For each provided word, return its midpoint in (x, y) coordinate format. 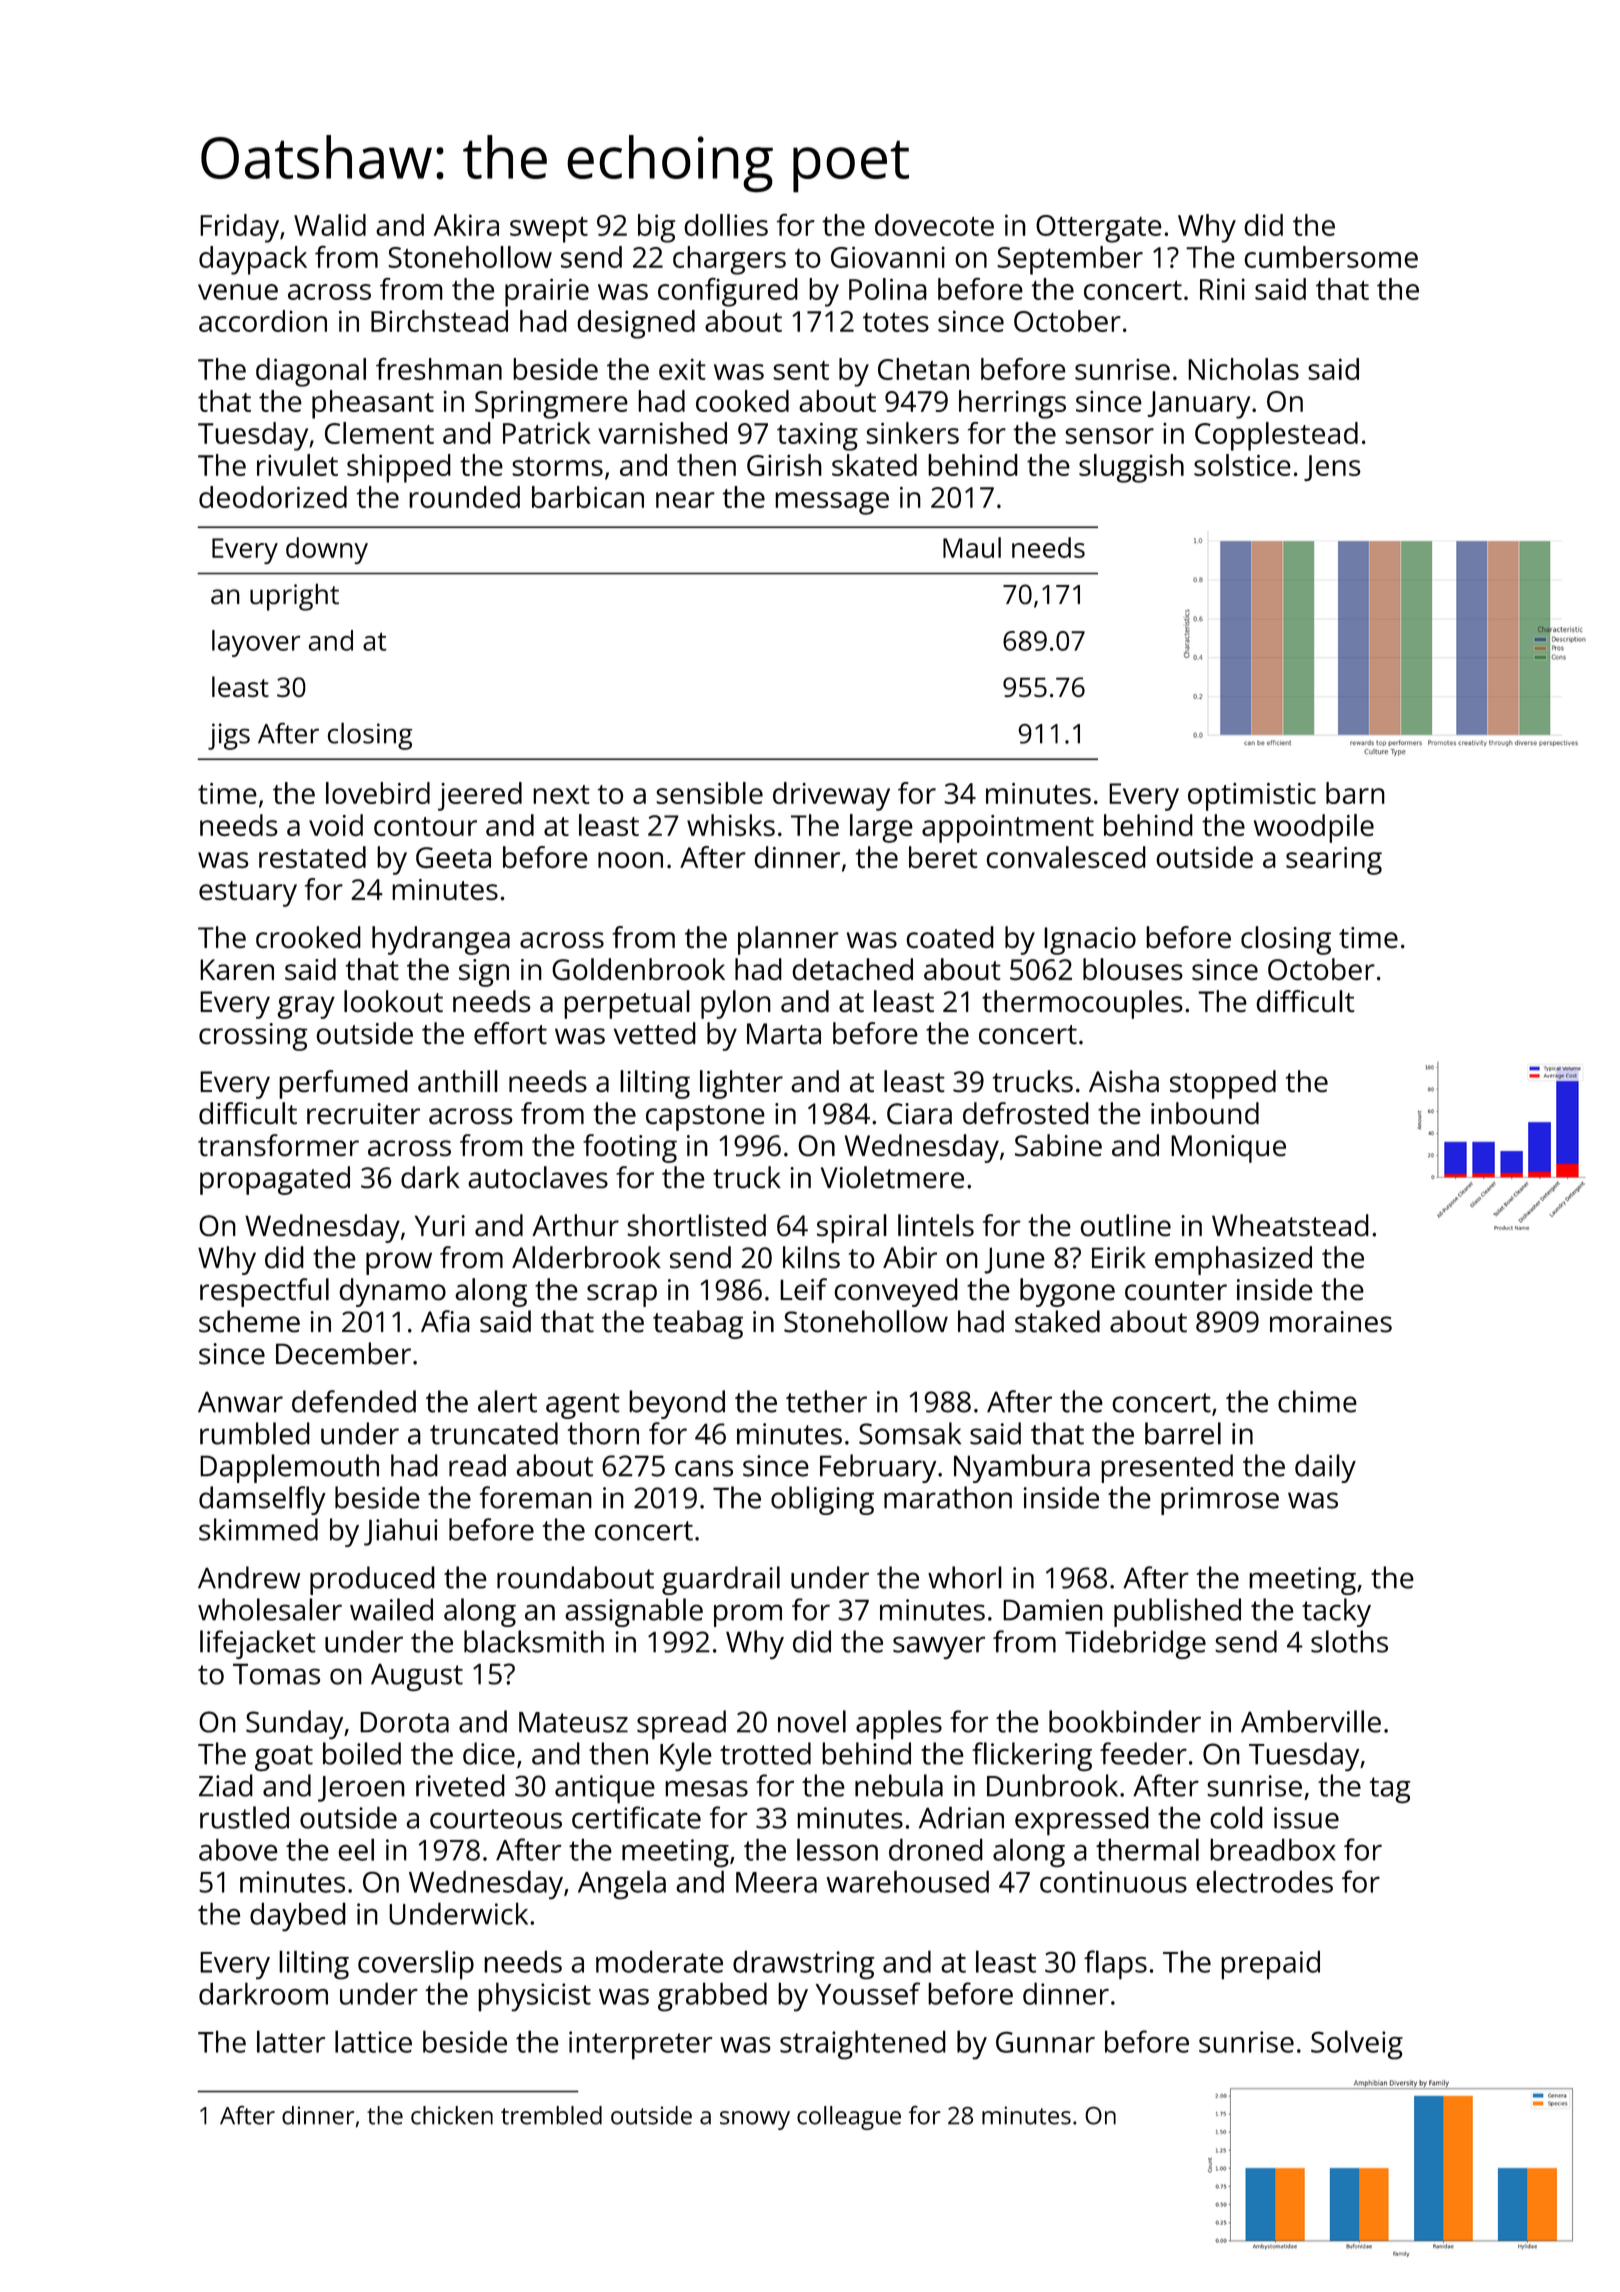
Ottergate (1099, 229)
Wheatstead (1290, 1225)
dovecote (934, 225)
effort (510, 1033)
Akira (466, 225)
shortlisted (696, 1225)
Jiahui (401, 1532)
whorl (965, 1577)
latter (291, 2041)
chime (1317, 1401)
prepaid (1270, 1965)
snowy (755, 2120)
